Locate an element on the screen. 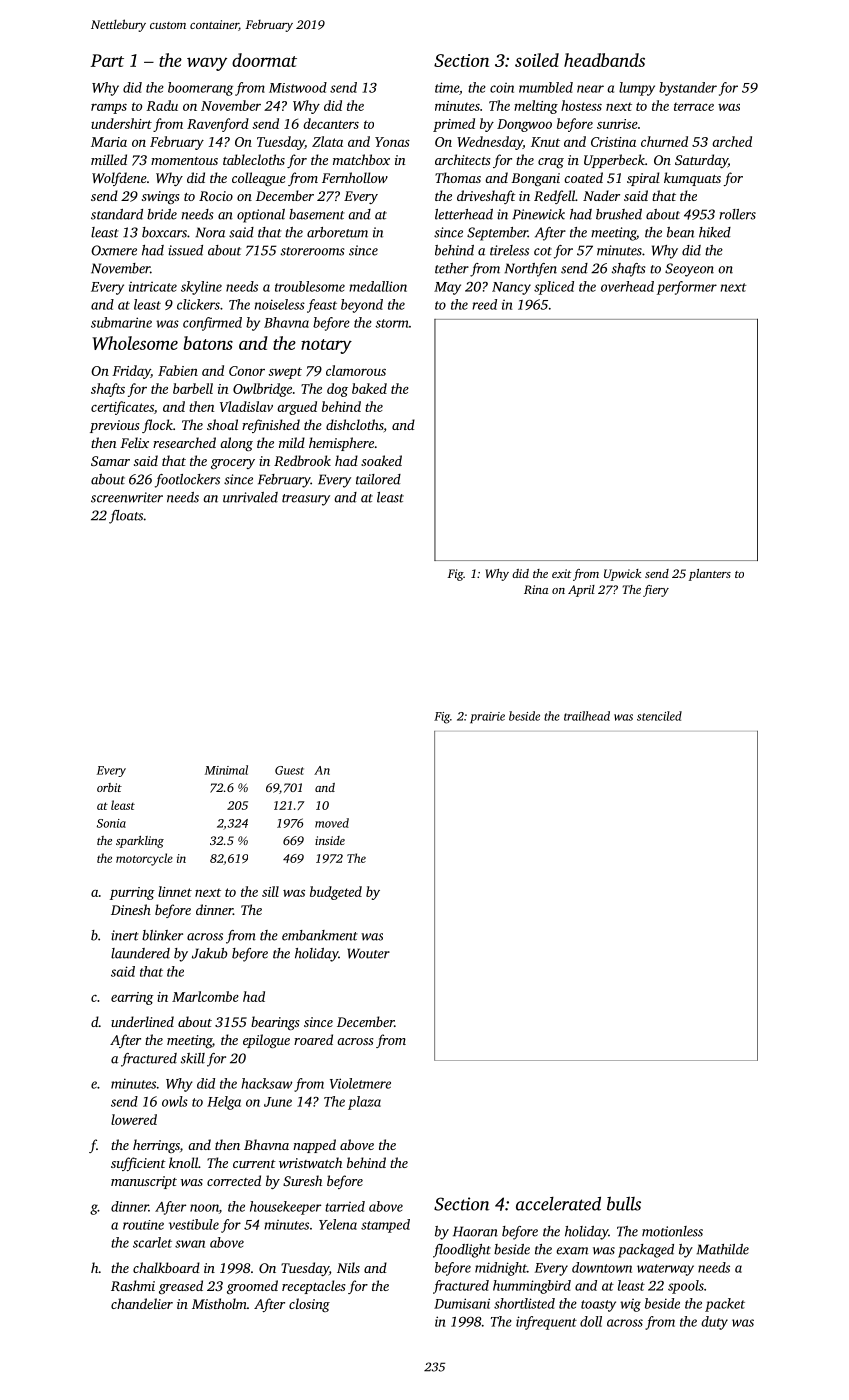 This screenshot has height=1400, width=849. May is located at coordinates (447, 288).
